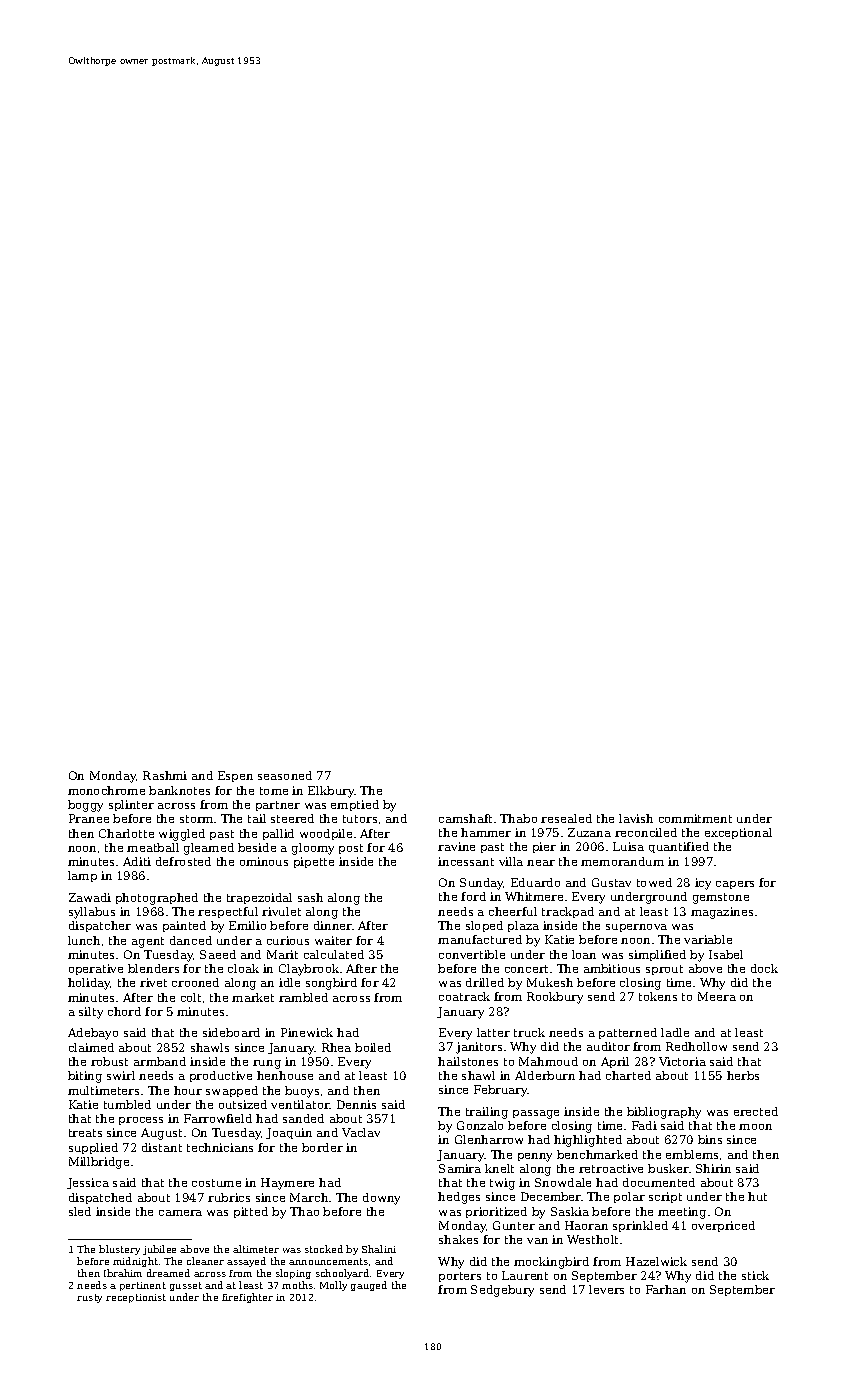  Describe the element at coordinates (89, 818) in the document. I see `Pranee` at that location.
